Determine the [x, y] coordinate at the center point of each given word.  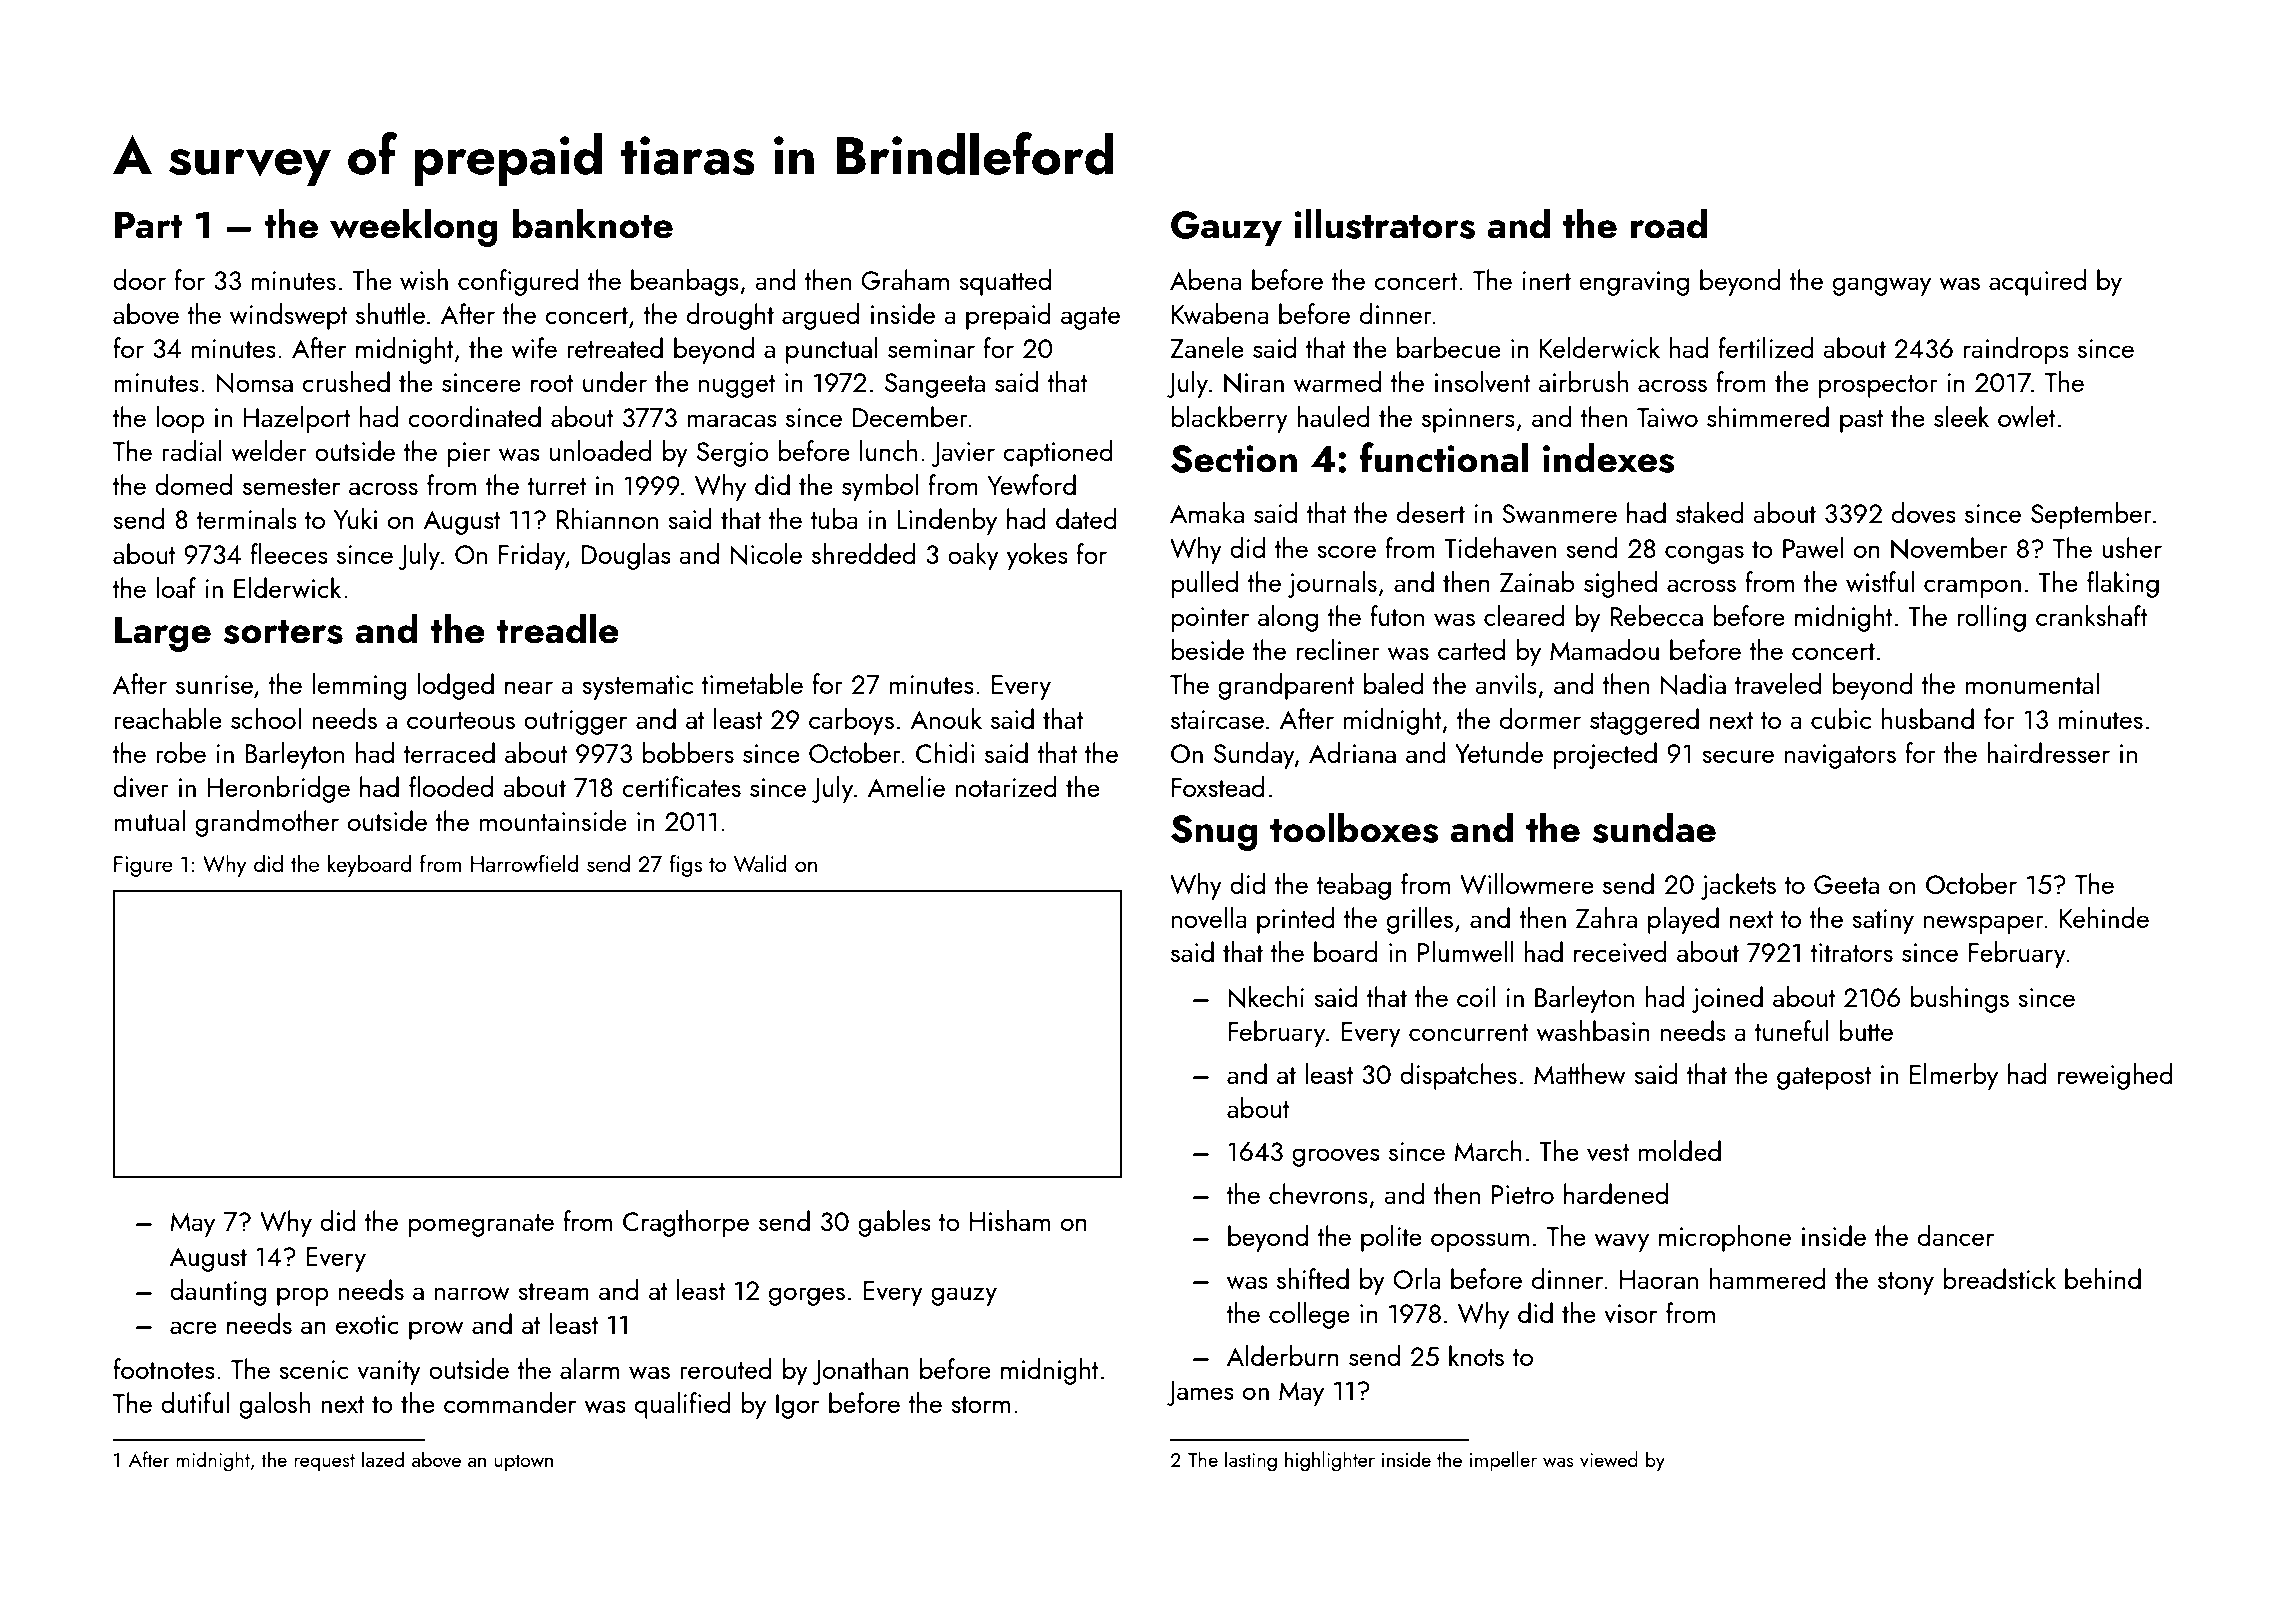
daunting [218, 1292]
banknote [592, 224]
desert [1431, 512]
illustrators [1385, 224]
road [1669, 224]
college [1309, 1315]
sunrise [214, 684]
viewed [1609, 1459]
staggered [1644, 721]
